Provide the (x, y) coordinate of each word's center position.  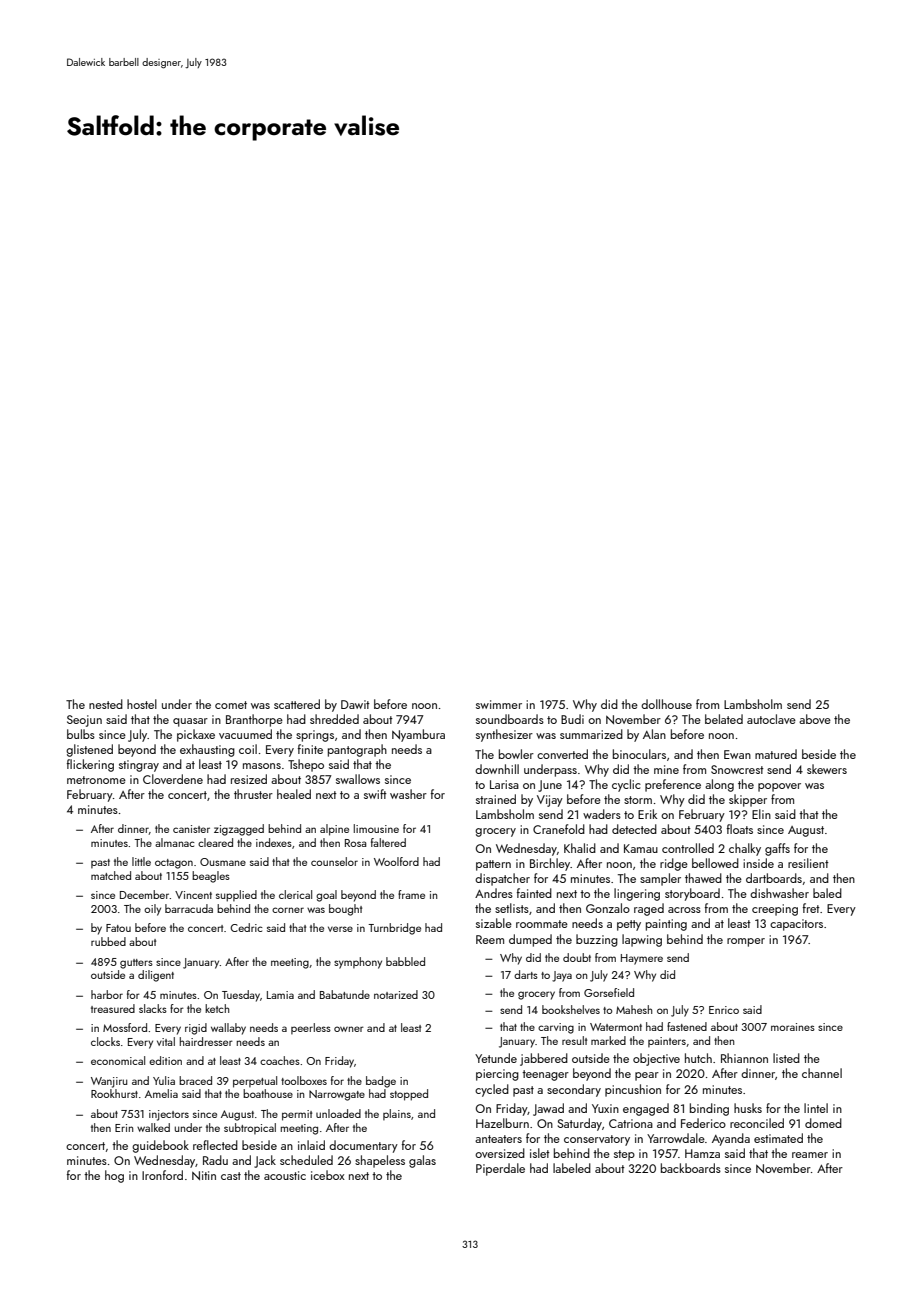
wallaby (228, 1029)
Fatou (118, 928)
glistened (89, 750)
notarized (396, 994)
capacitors (796, 925)
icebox (328, 1175)
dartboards (774, 878)
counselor (334, 861)
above (815, 719)
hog (114, 1176)
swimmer (499, 704)
